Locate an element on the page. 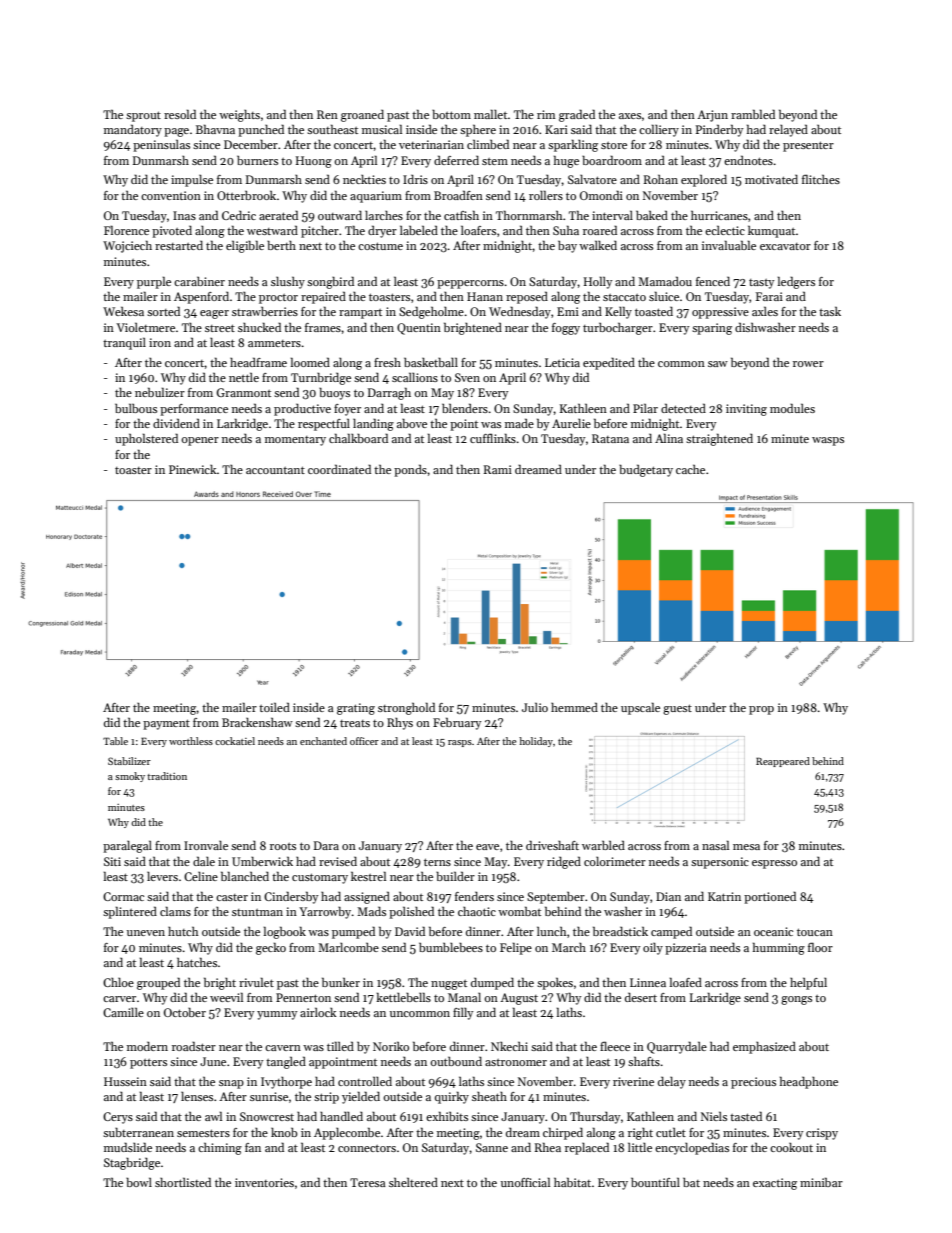 Image resolution: width=952 pixels, height=1233 pixels. relayed is located at coordinates (788, 130).
